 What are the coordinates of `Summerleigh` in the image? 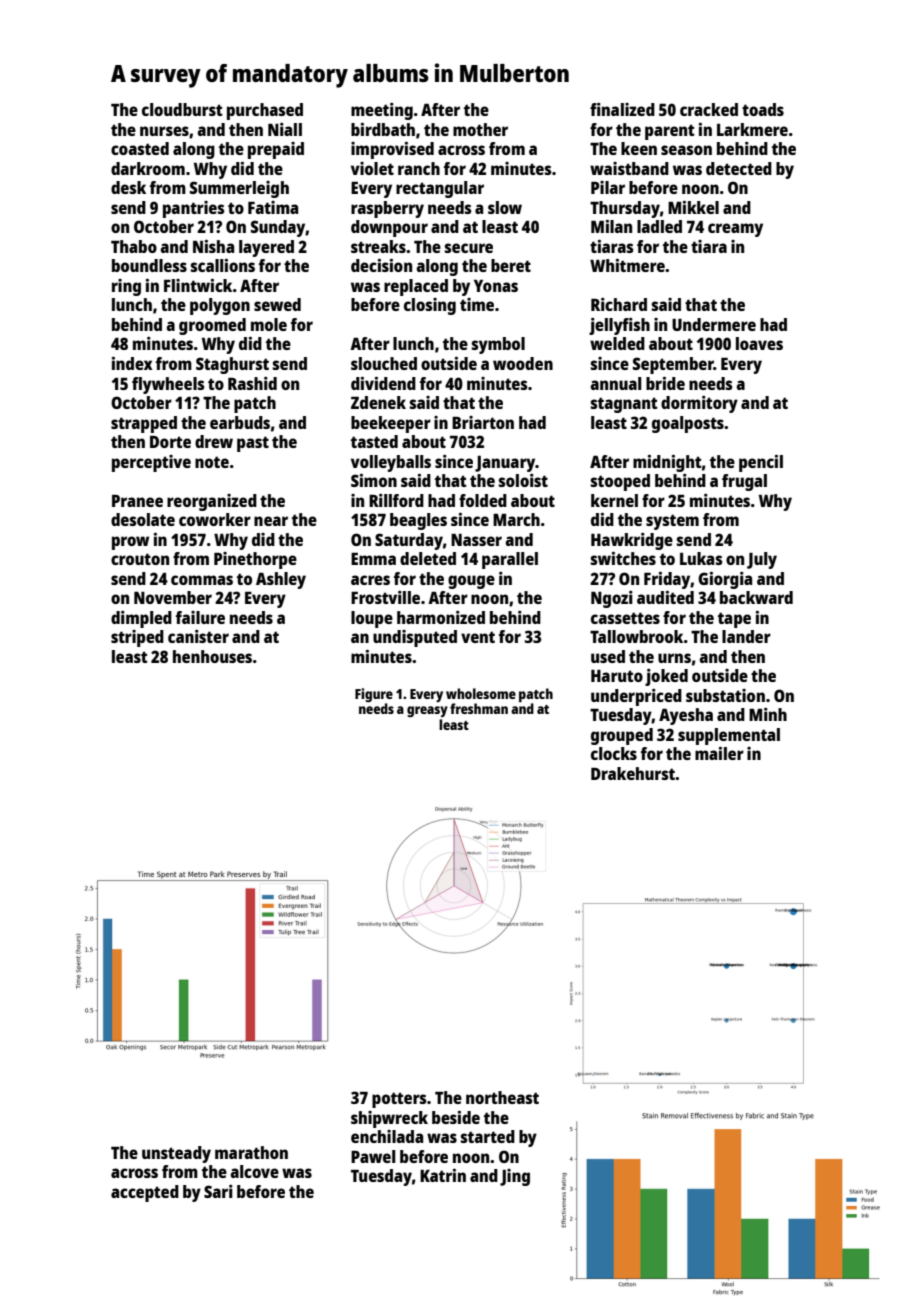 It's located at (239, 189).
